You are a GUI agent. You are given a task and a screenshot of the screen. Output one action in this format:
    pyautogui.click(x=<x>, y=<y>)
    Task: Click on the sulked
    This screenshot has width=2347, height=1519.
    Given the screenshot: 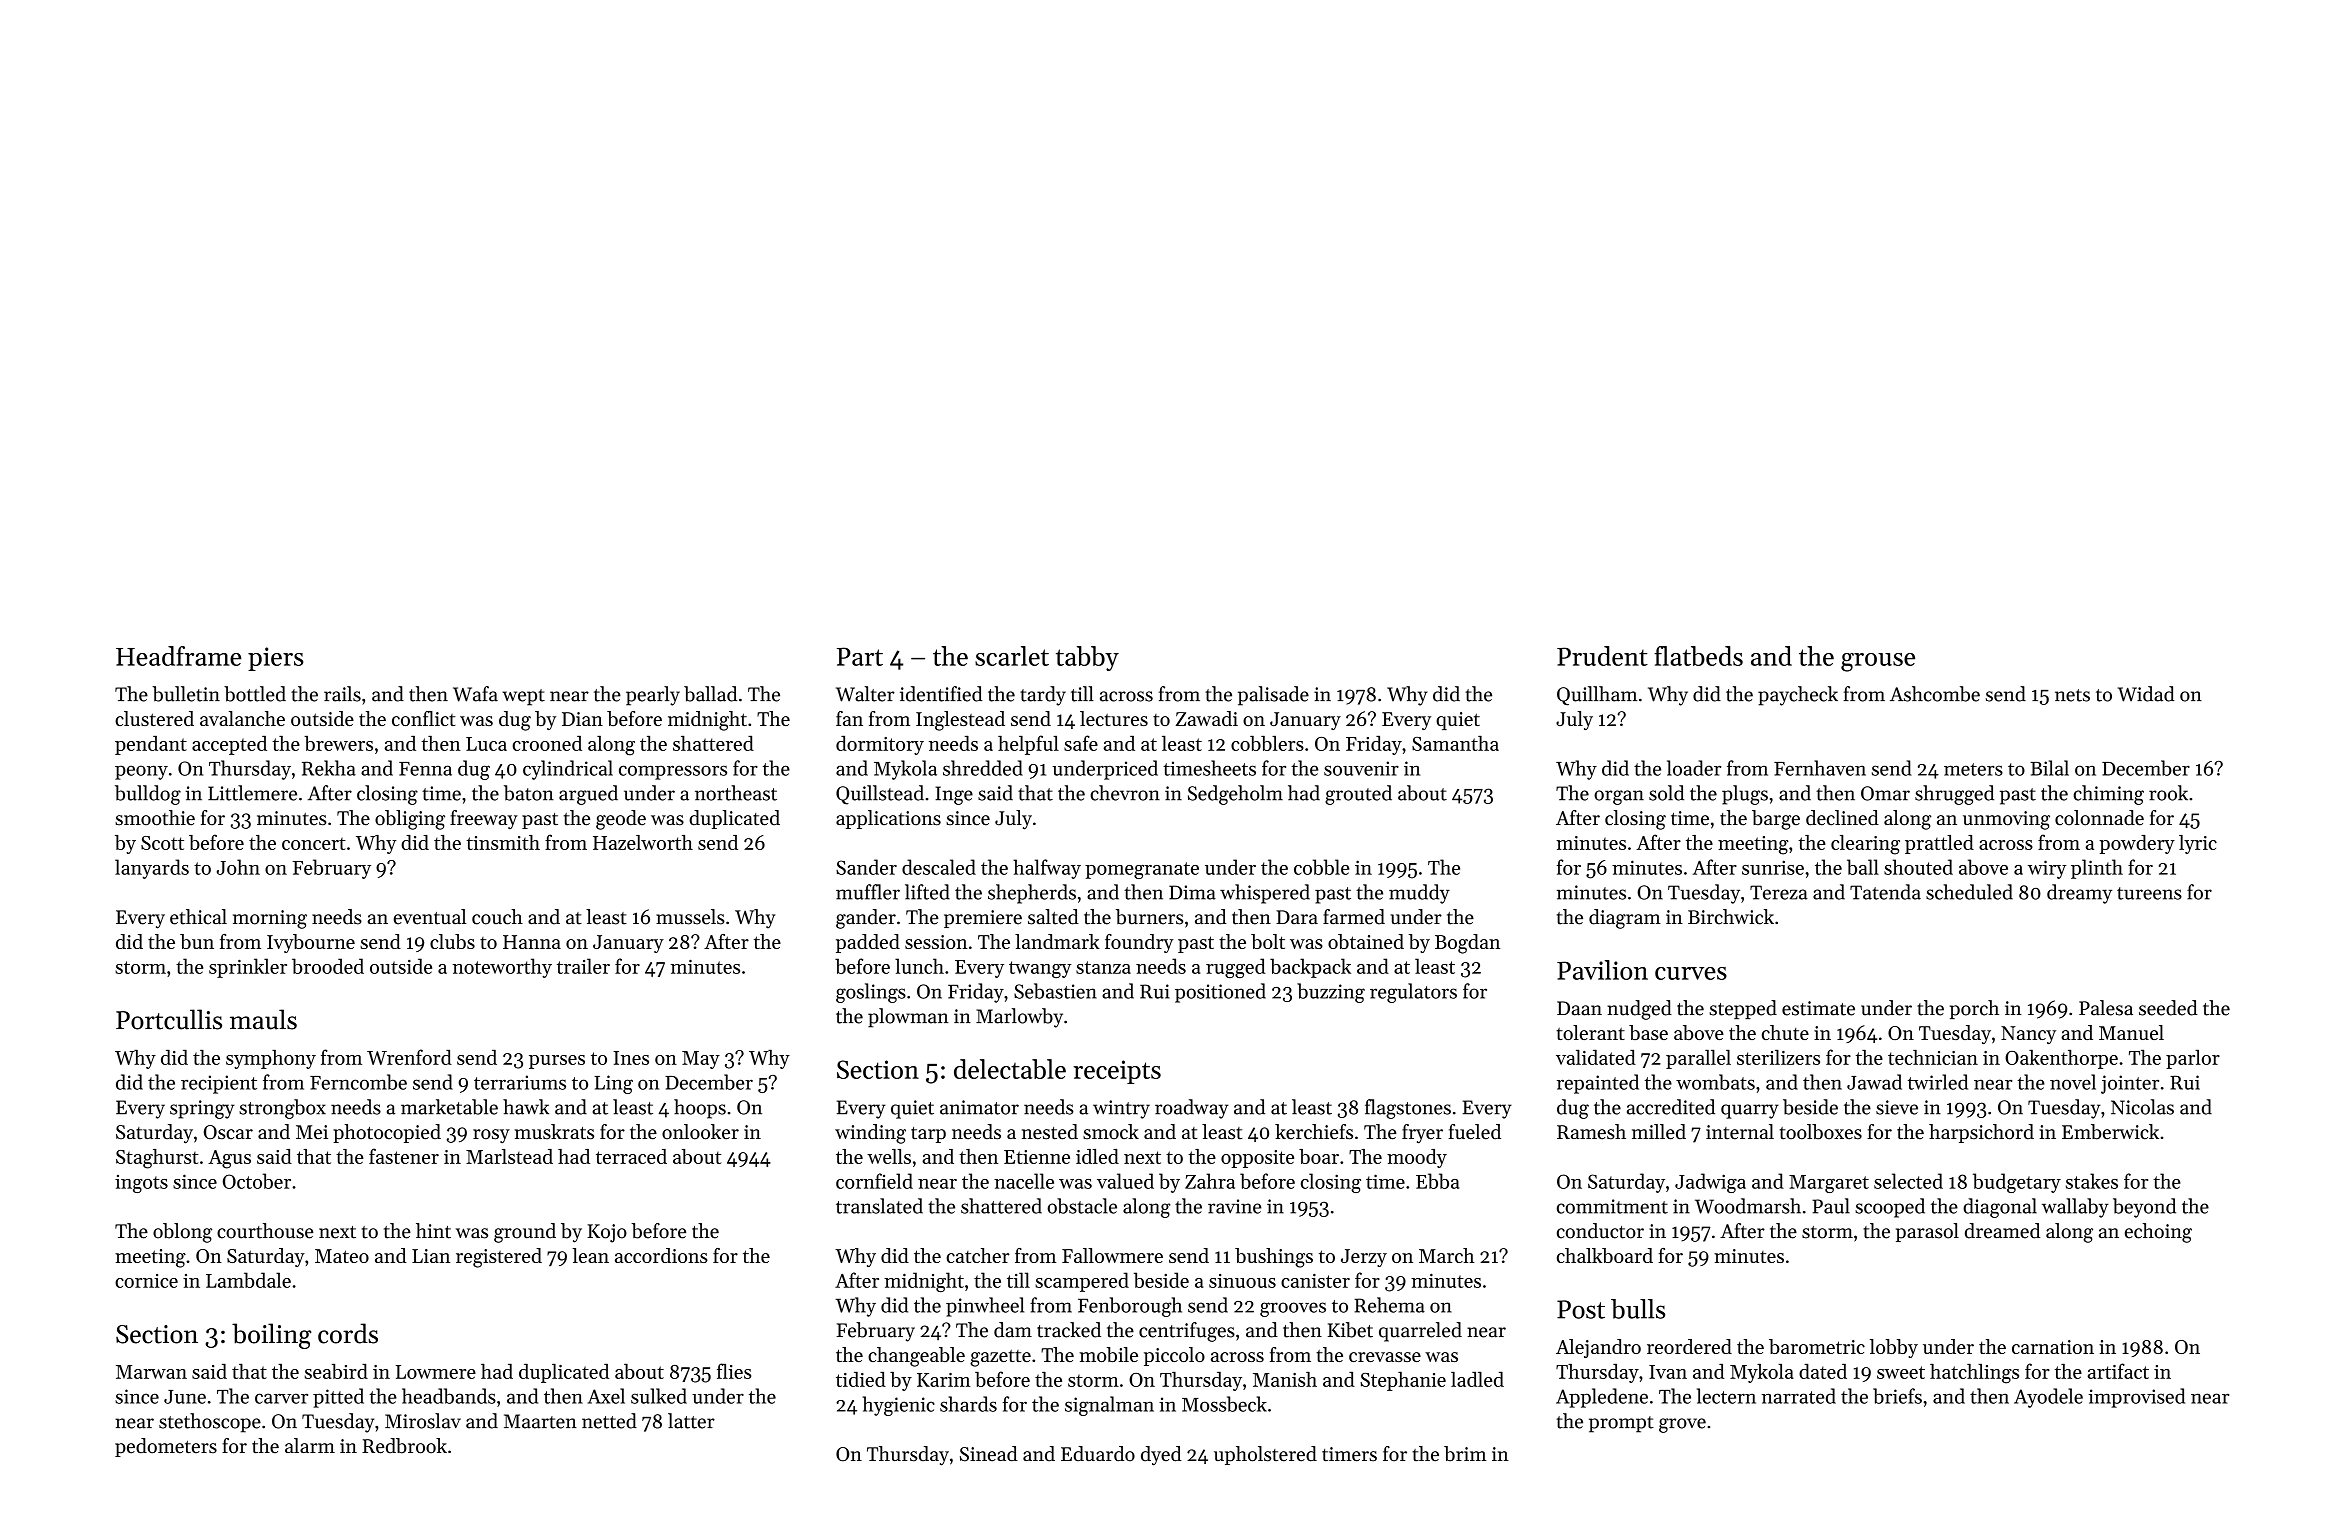 What is the action you would take?
    pyautogui.click(x=659, y=1396)
